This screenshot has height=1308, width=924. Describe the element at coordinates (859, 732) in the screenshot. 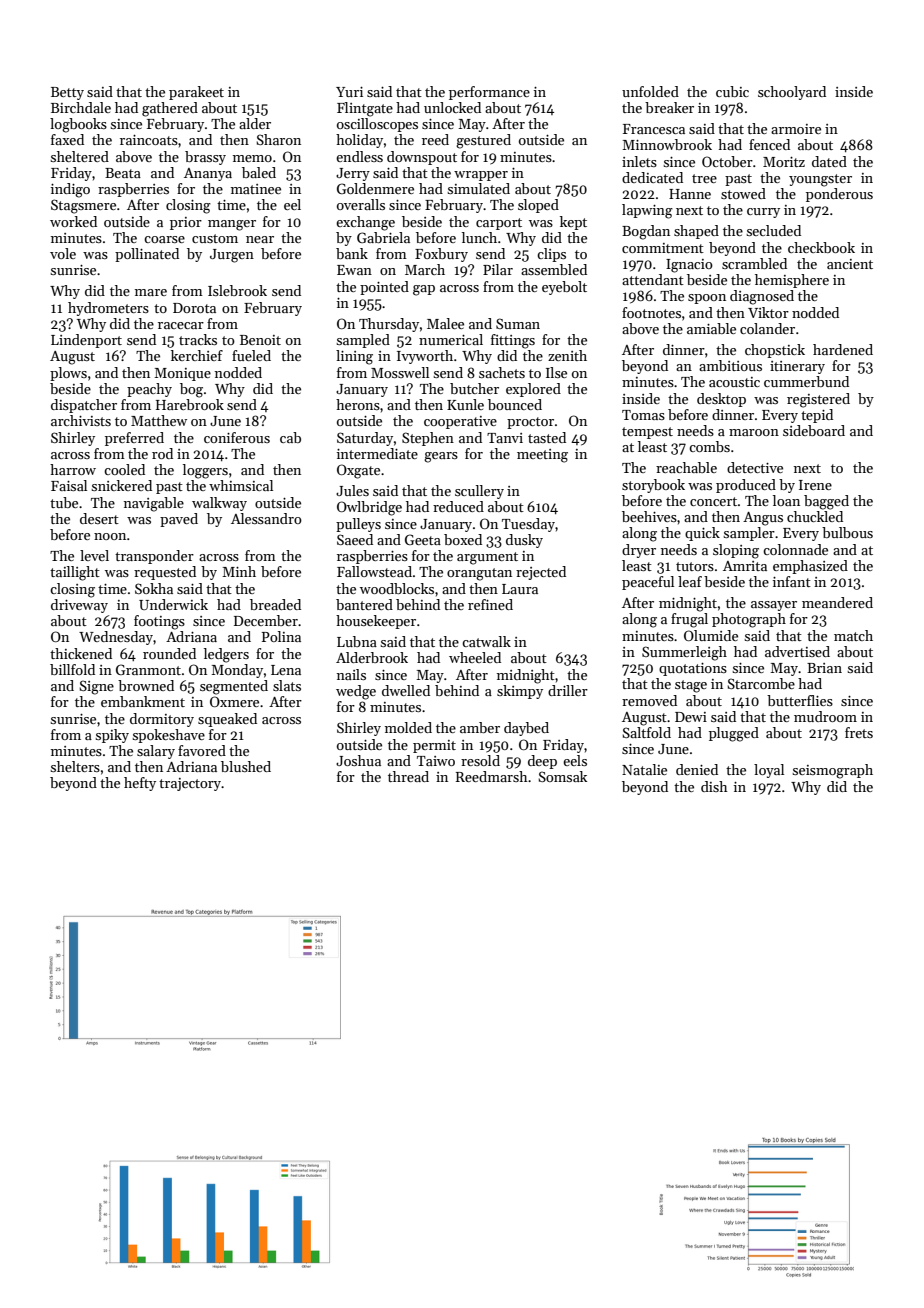

I see `frets` at that location.
